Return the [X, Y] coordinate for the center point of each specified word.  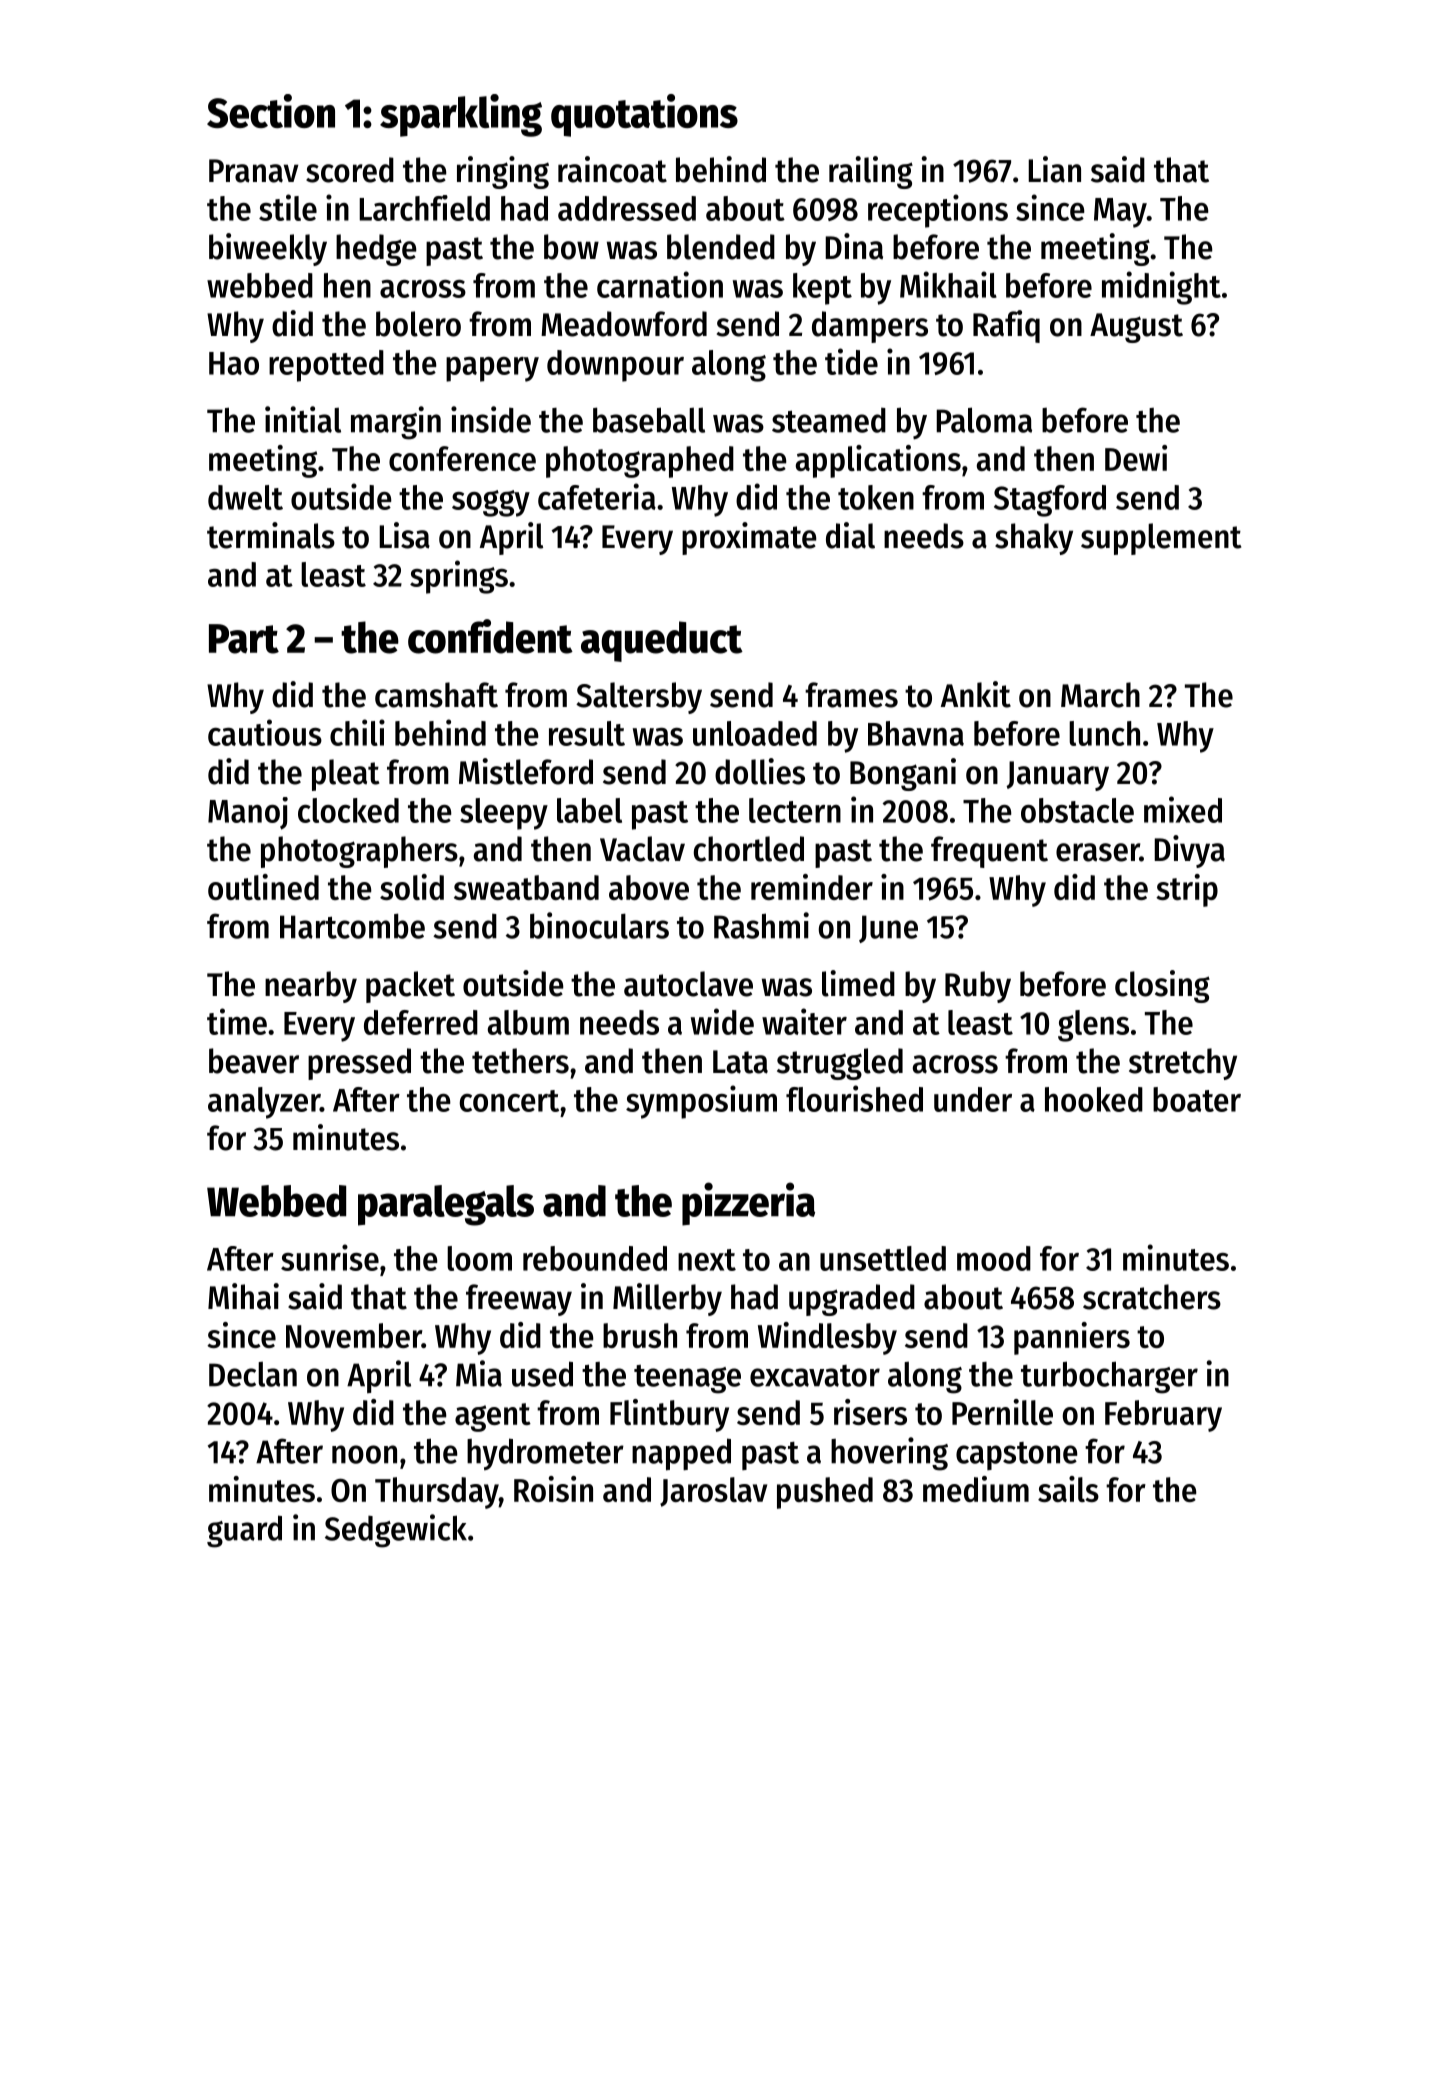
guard [244, 1531]
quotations [644, 115]
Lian [1054, 169]
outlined [263, 887]
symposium [701, 1102]
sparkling [461, 115]
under [973, 1099]
